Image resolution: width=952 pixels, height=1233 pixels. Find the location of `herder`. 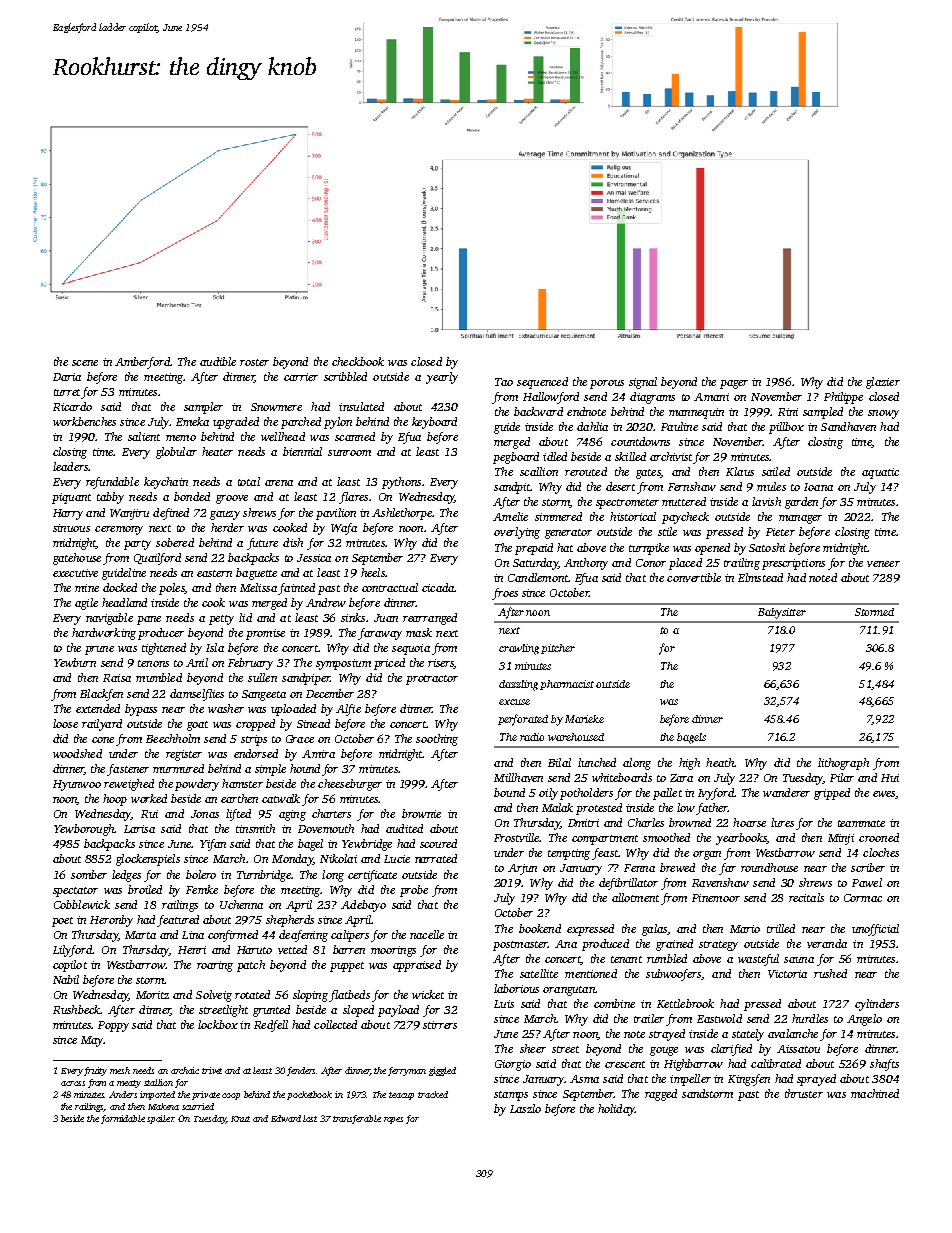

herder is located at coordinates (227, 527).
